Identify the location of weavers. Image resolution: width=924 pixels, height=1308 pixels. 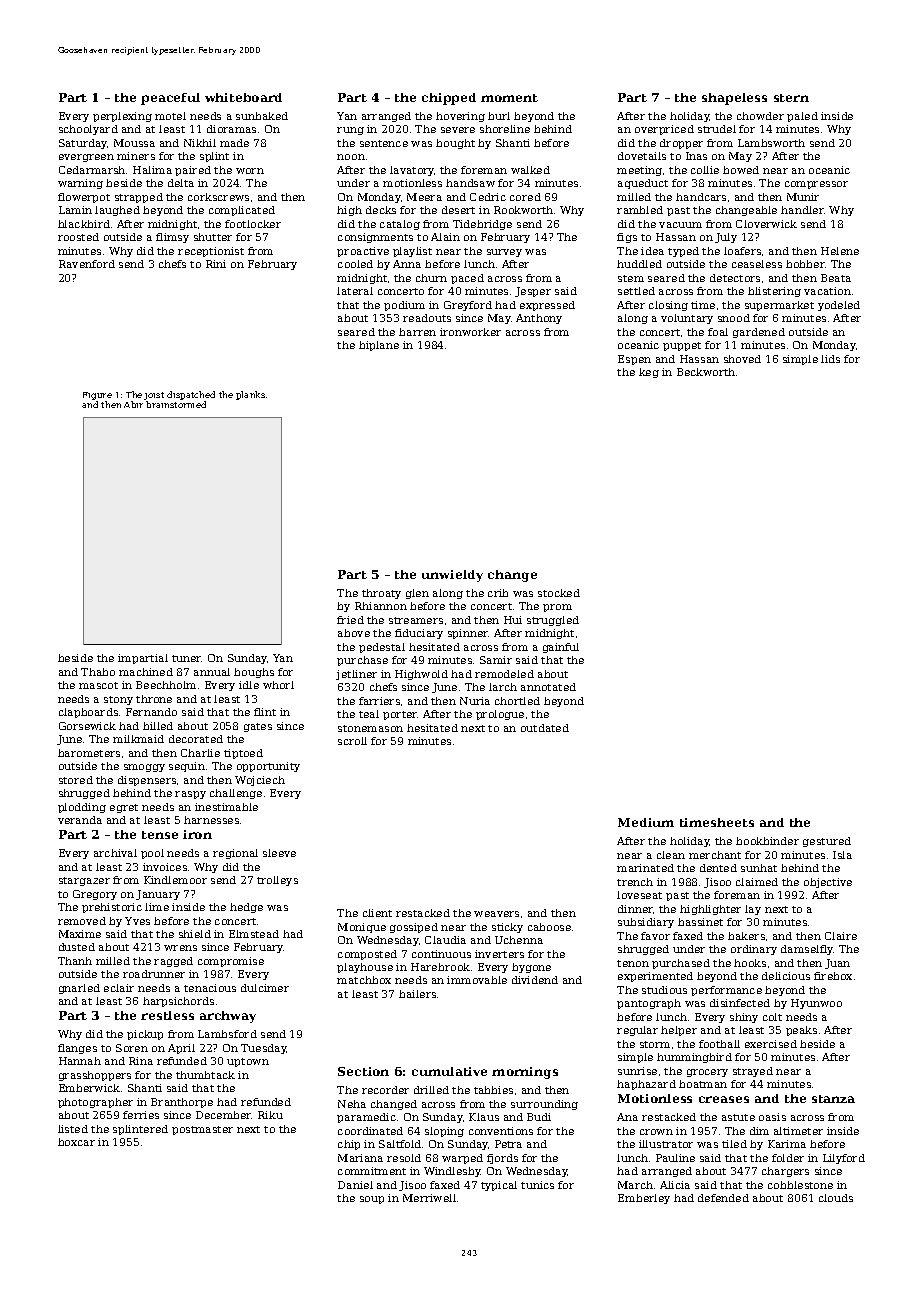
(496, 914).
